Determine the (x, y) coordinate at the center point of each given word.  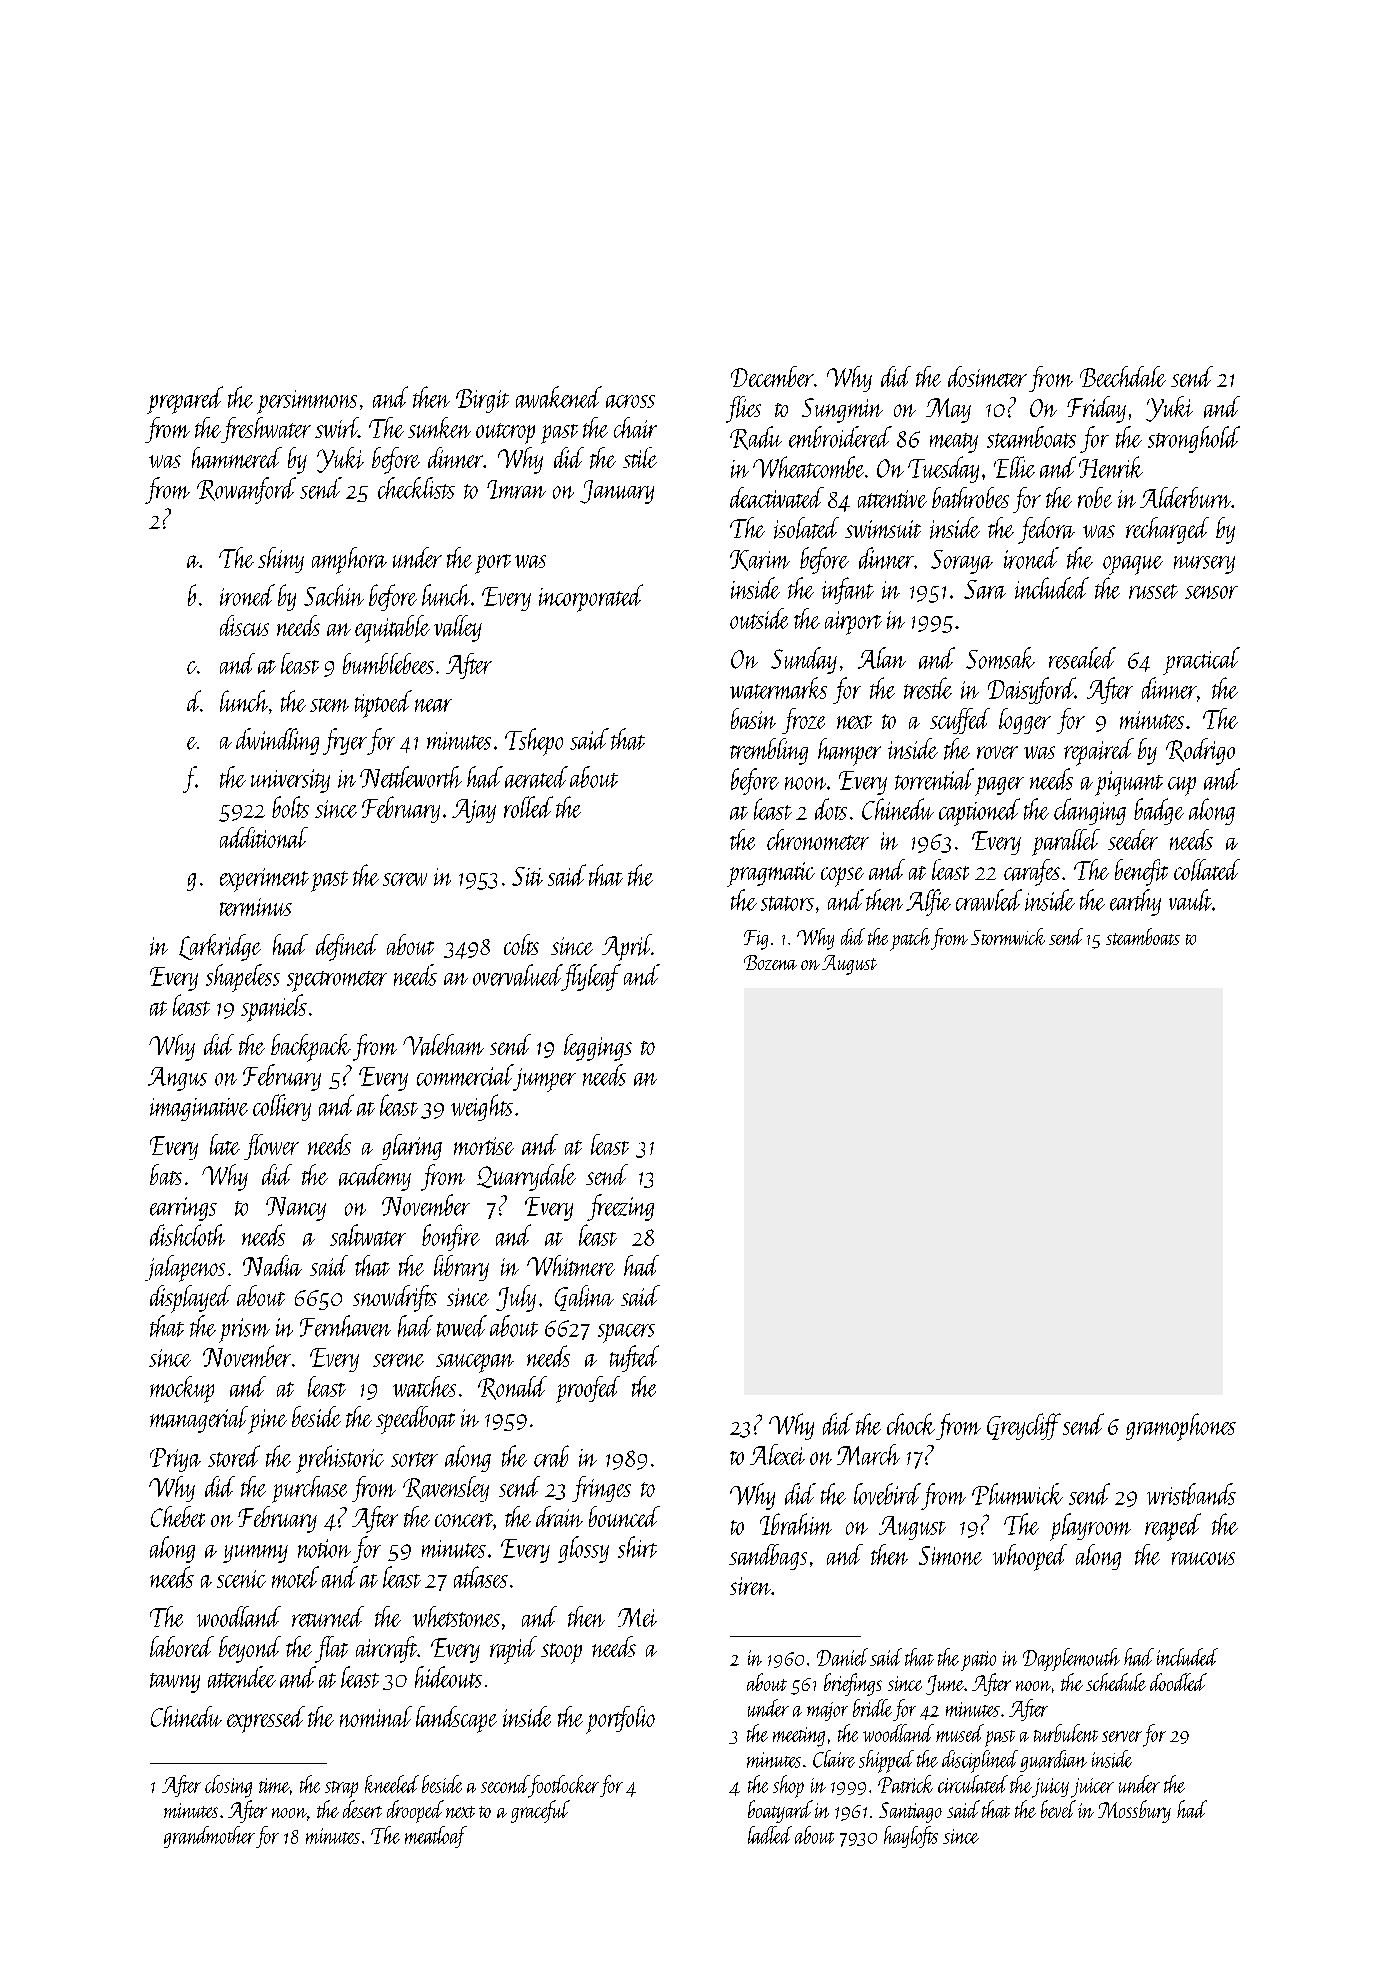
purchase (309, 1489)
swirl (337, 427)
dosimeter (987, 376)
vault (1190, 900)
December (772, 376)
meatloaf (436, 1837)
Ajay (474, 811)
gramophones (1181, 1427)
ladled (770, 1835)
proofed (588, 1389)
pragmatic (771, 874)
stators (787, 903)
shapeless (243, 978)
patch (910, 939)
